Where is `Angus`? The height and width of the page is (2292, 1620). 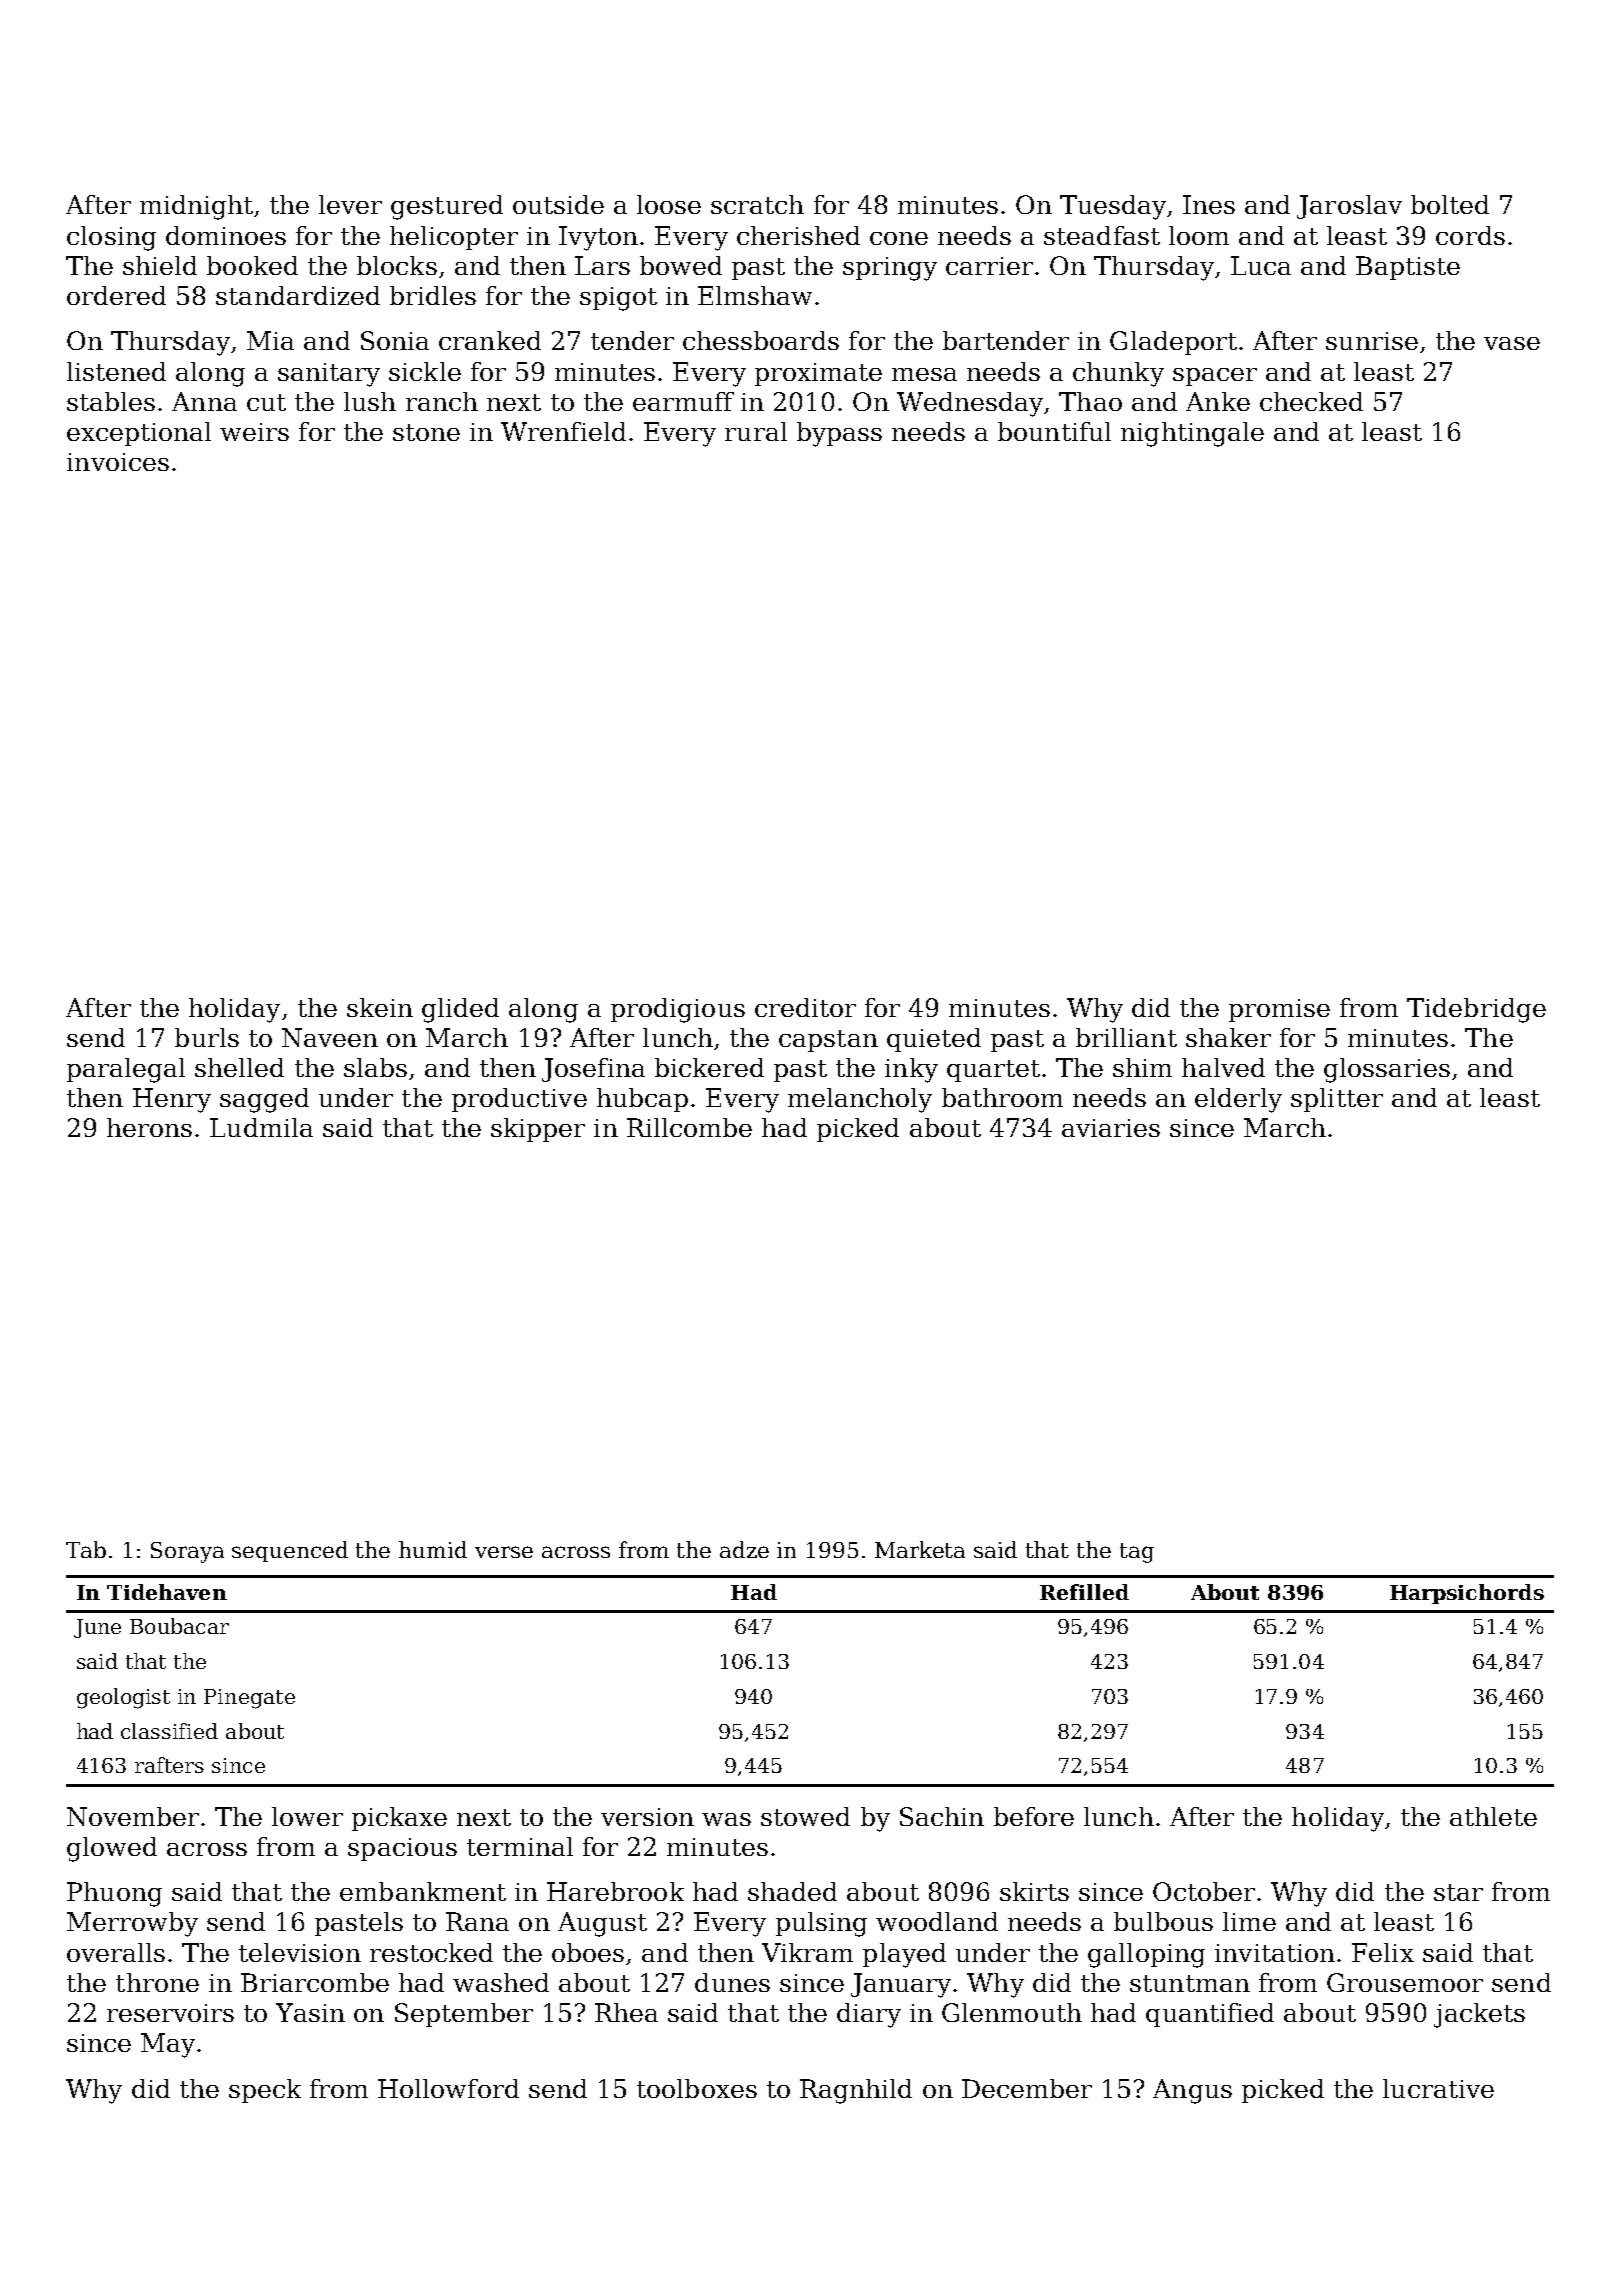
Angus is located at coordinates (1192, 2091).
